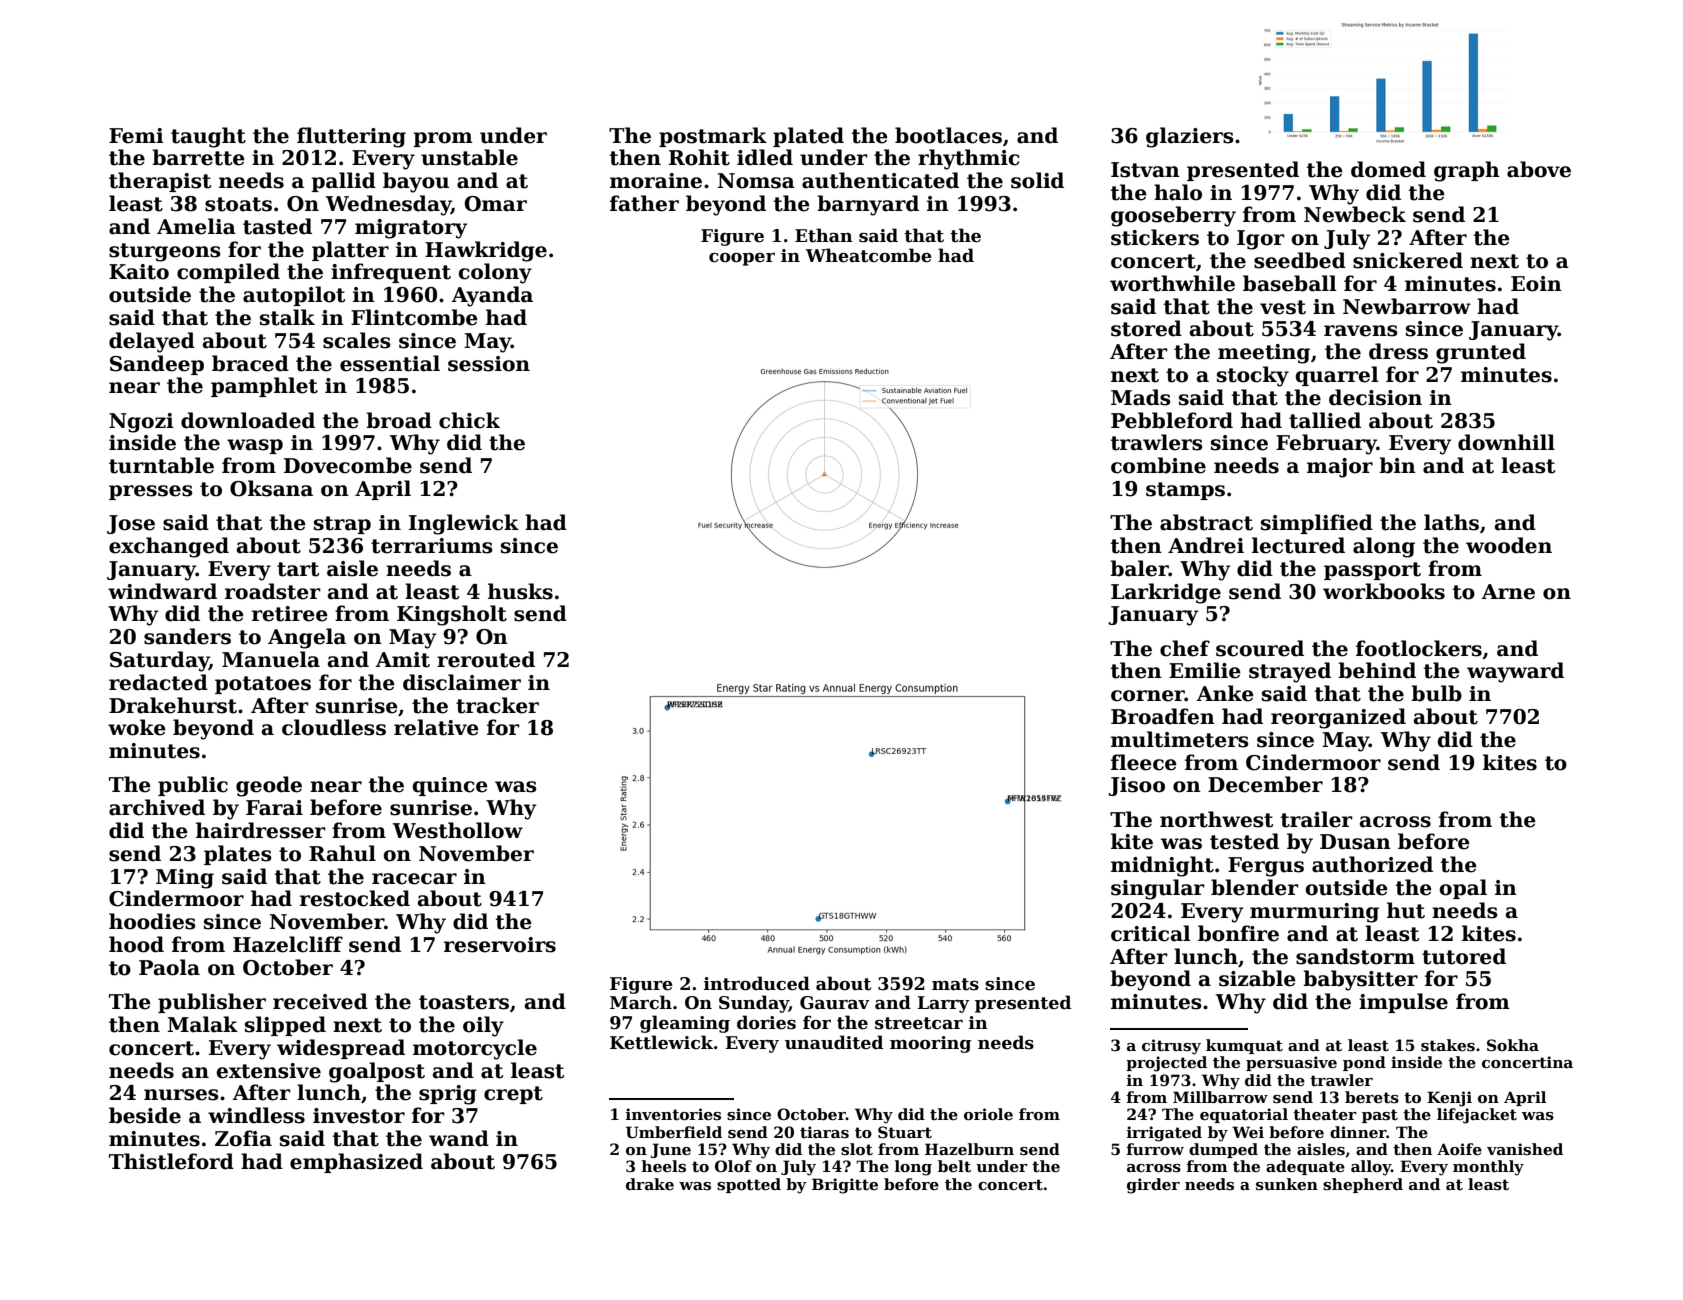 The image size is (1683, 1300). Describe the element at coordinates (1539, 169) in the page. I see `above` at that location.
